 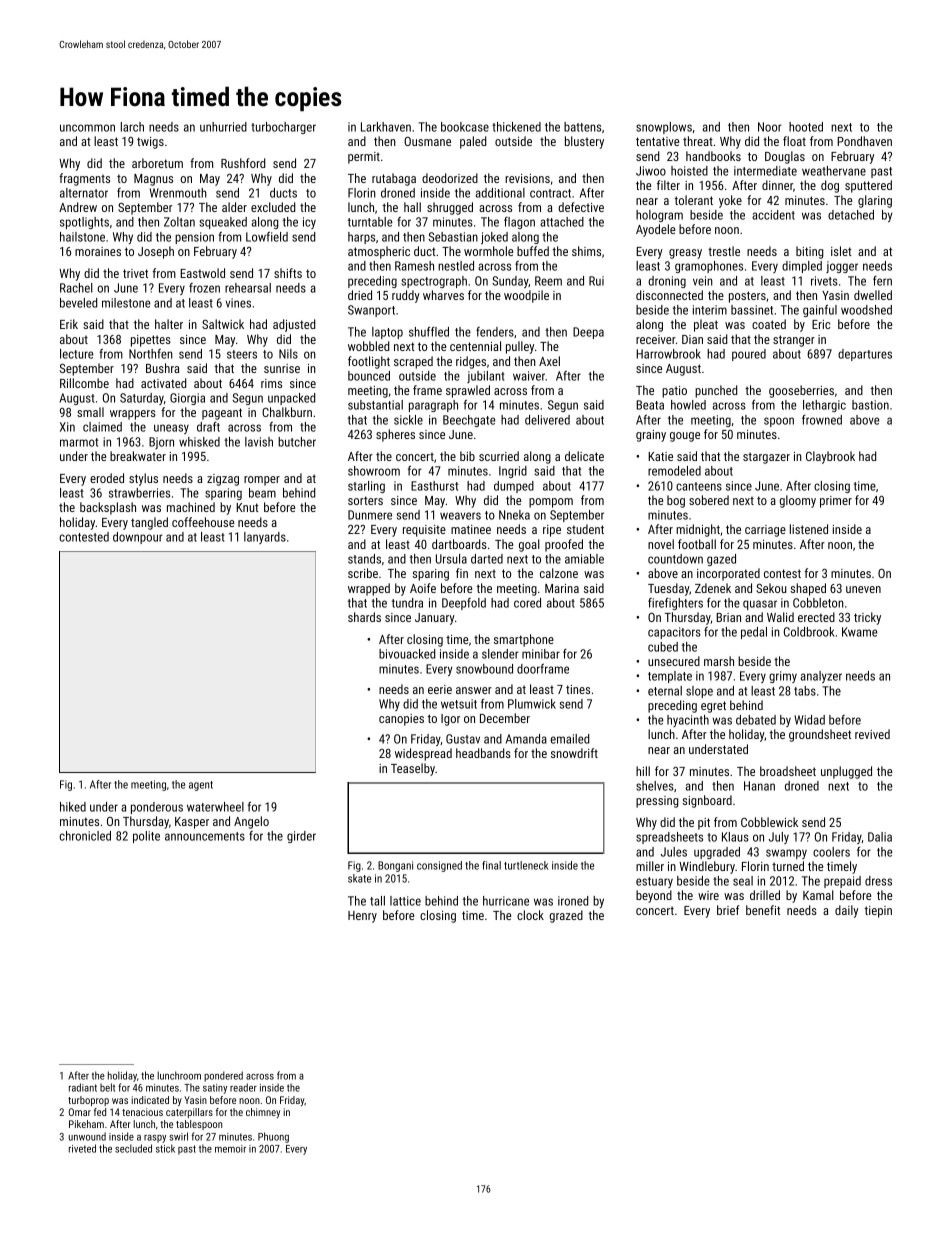 I want to click on egret, so click(x=713, y=707).
